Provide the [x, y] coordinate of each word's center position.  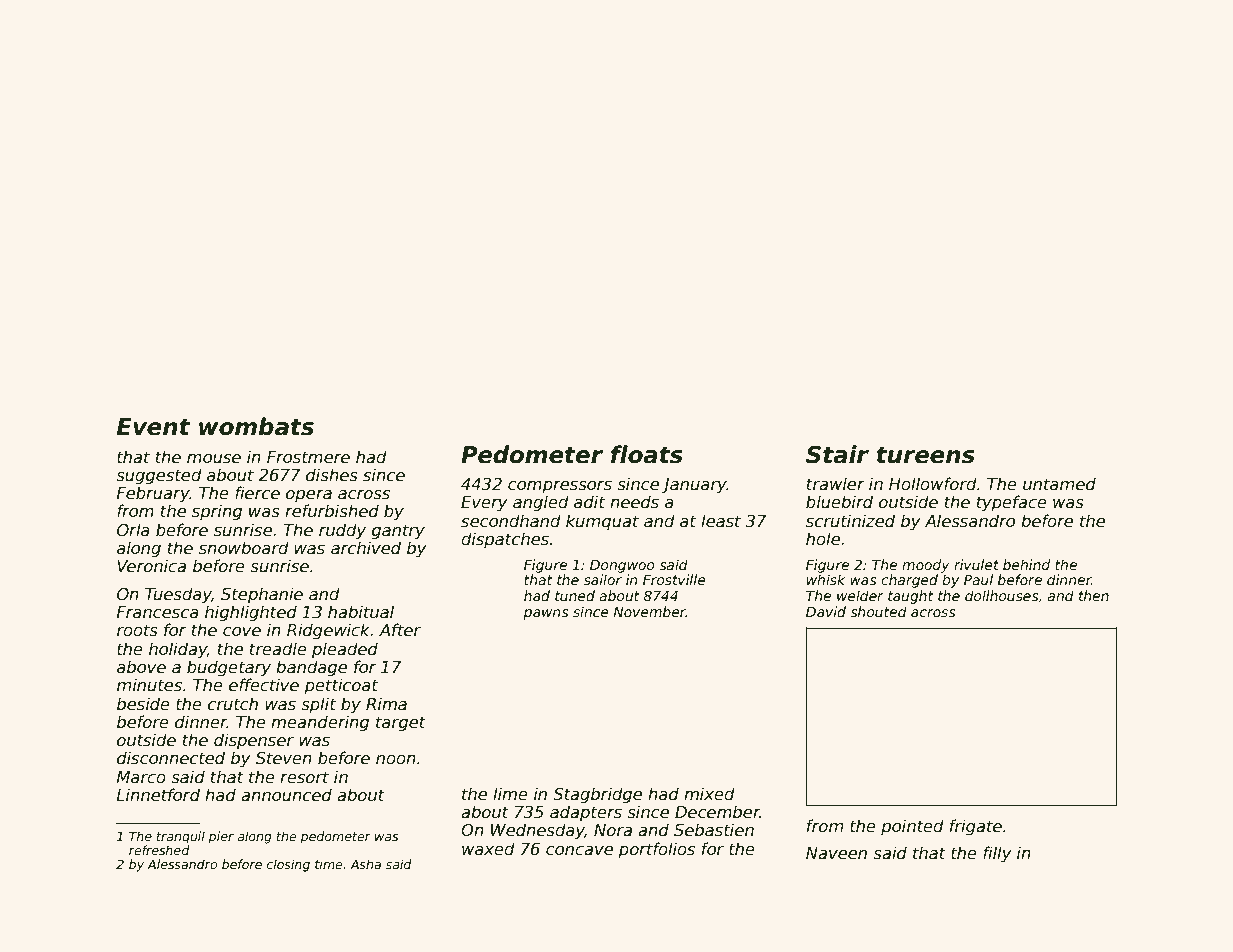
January [694, 486]
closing [288, 865]
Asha [365, 864]
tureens [925, 455]
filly [997, 854]
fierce [257, 493]
